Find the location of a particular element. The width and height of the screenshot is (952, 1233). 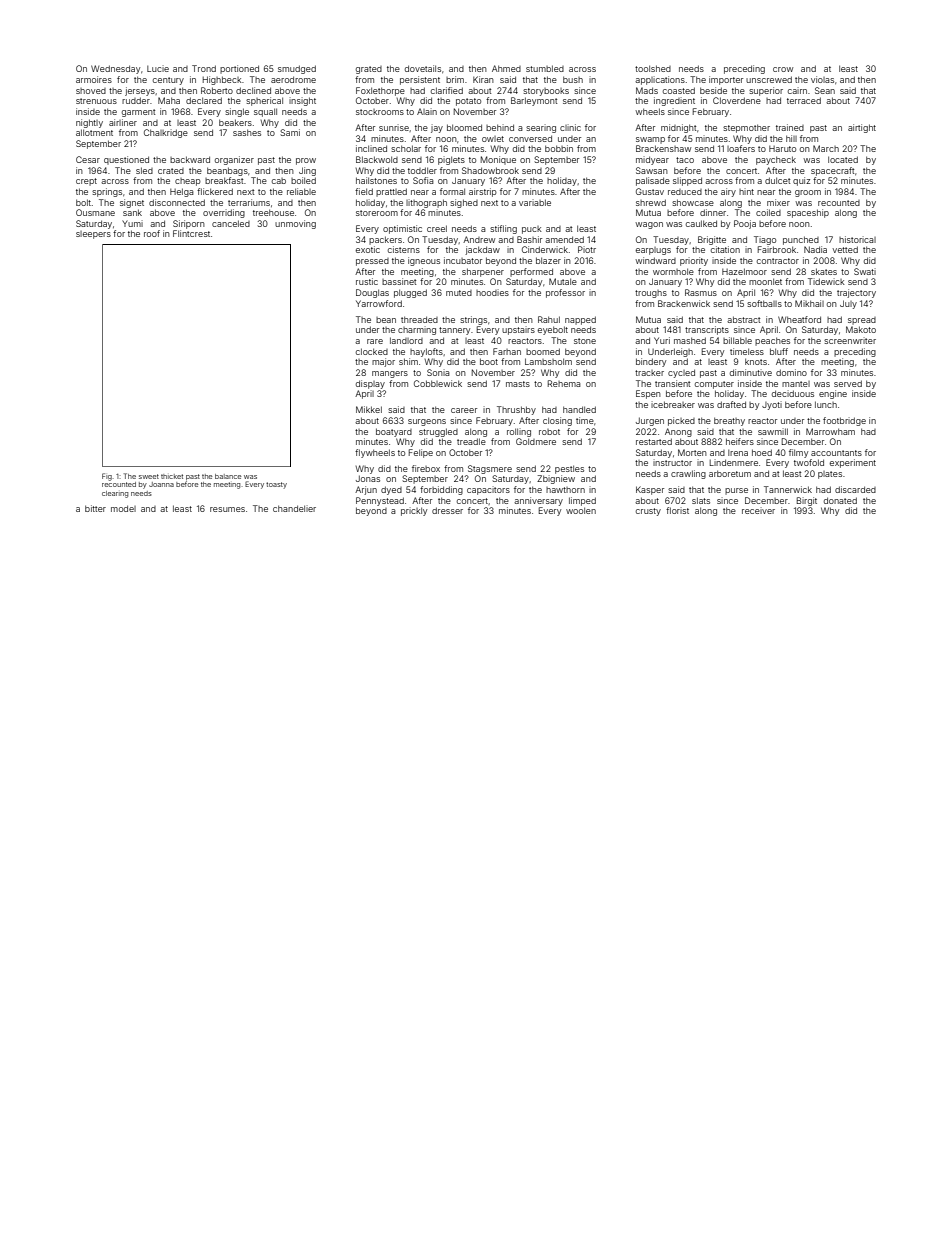

Ahmed is located at coordinates (506, 68).
